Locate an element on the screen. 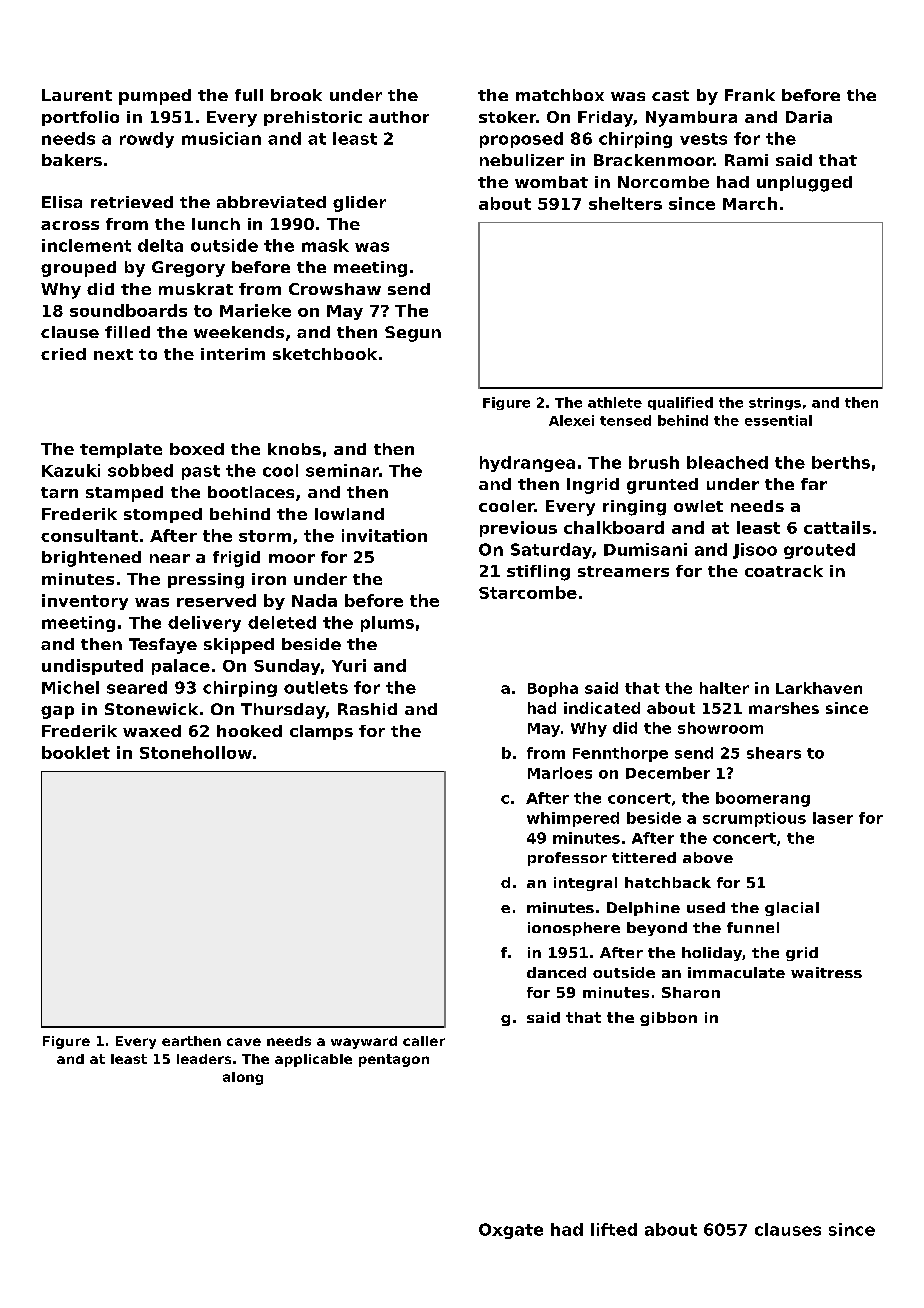 The image size is (924, 1308). laser is located at coordinates (833, 818).
